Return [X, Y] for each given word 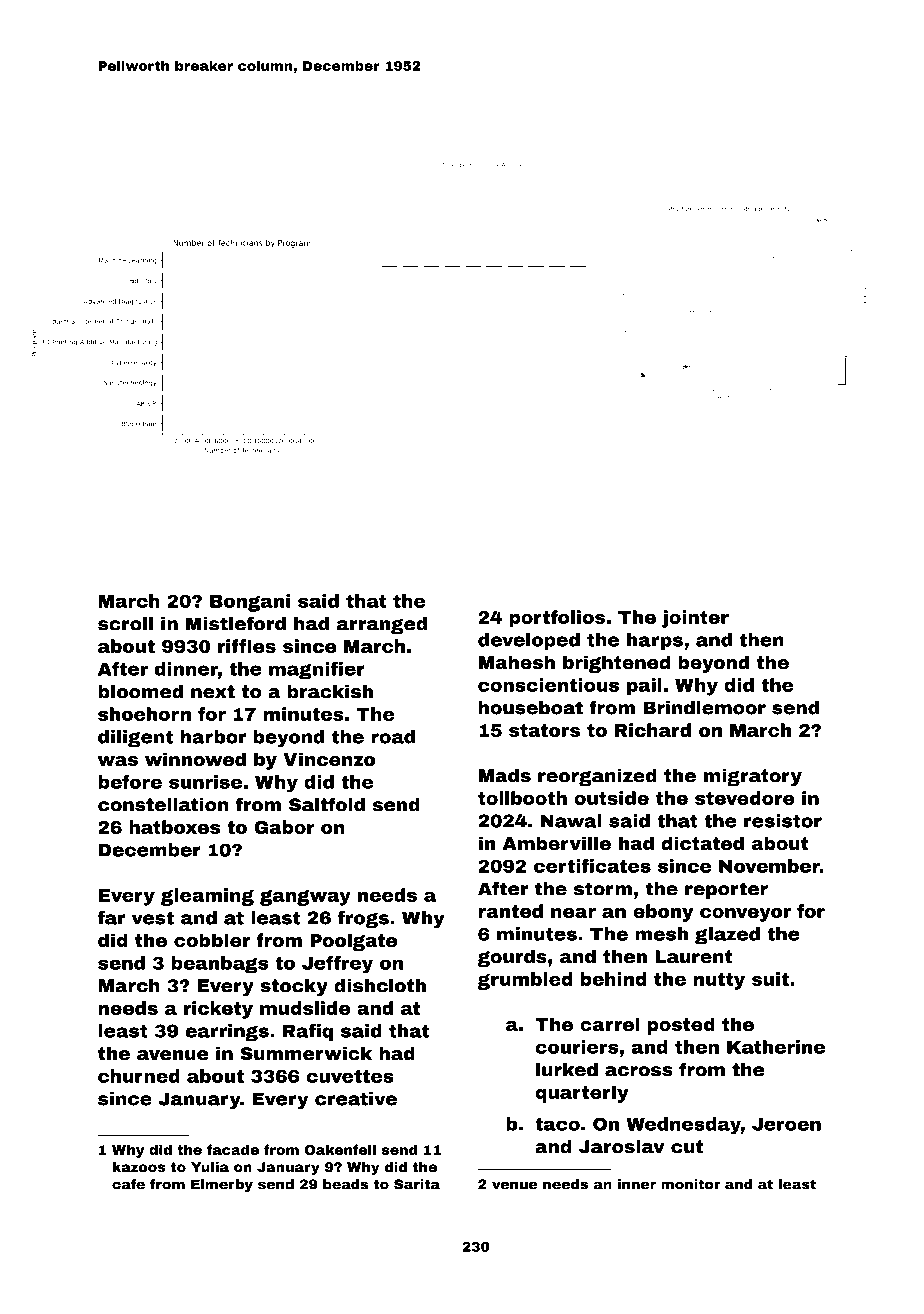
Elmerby [222, 1185]
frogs [363, 919]
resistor [783, 821]
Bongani [250, 603]
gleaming [207, 897]
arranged [382, 625]
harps [655, 641]
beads [345, 1184]
